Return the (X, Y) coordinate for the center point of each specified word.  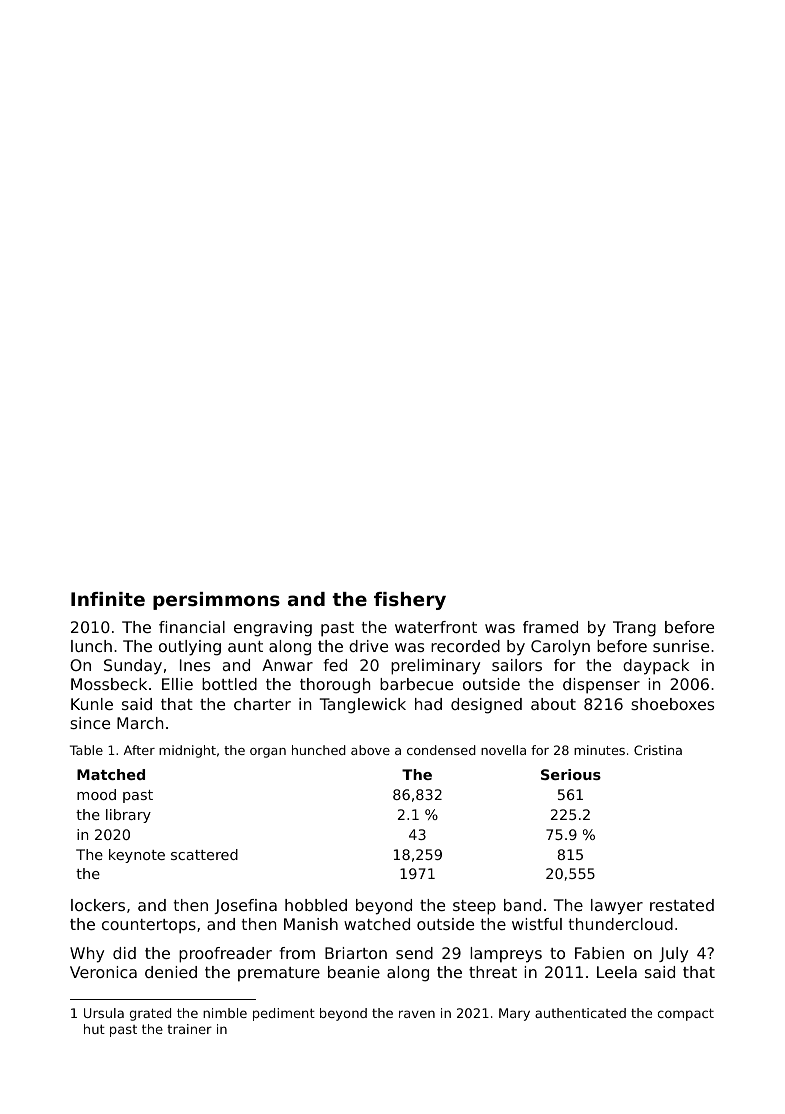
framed (550, 627)
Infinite (108, 599)
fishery (410, 601)
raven (417, 1014)
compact (686, 1014)
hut (94, 1029)
